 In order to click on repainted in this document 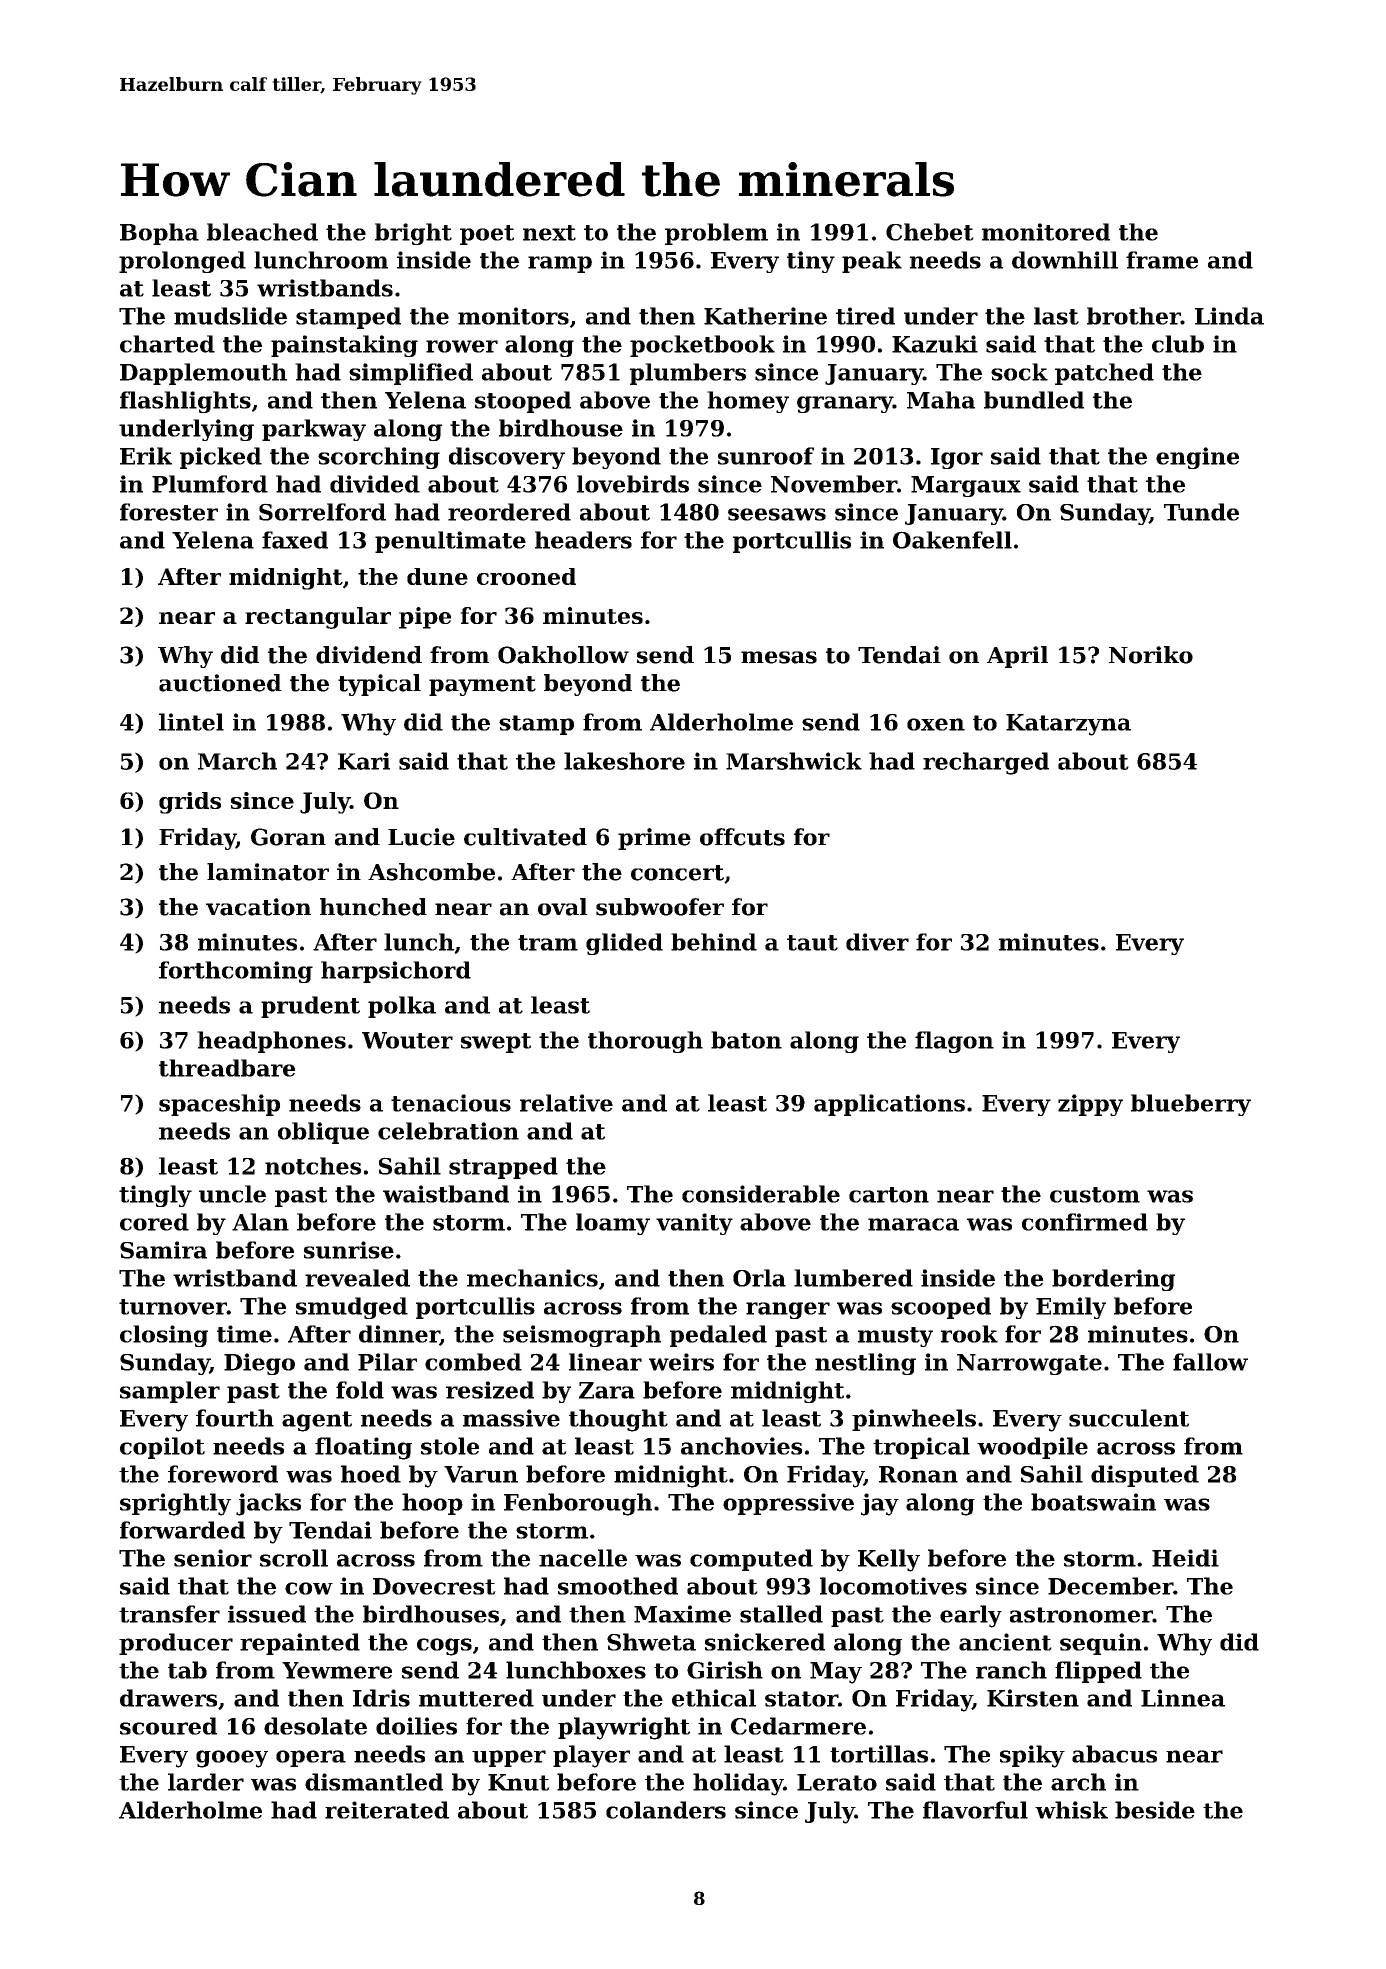, I will do `click(300, 1644)`.
